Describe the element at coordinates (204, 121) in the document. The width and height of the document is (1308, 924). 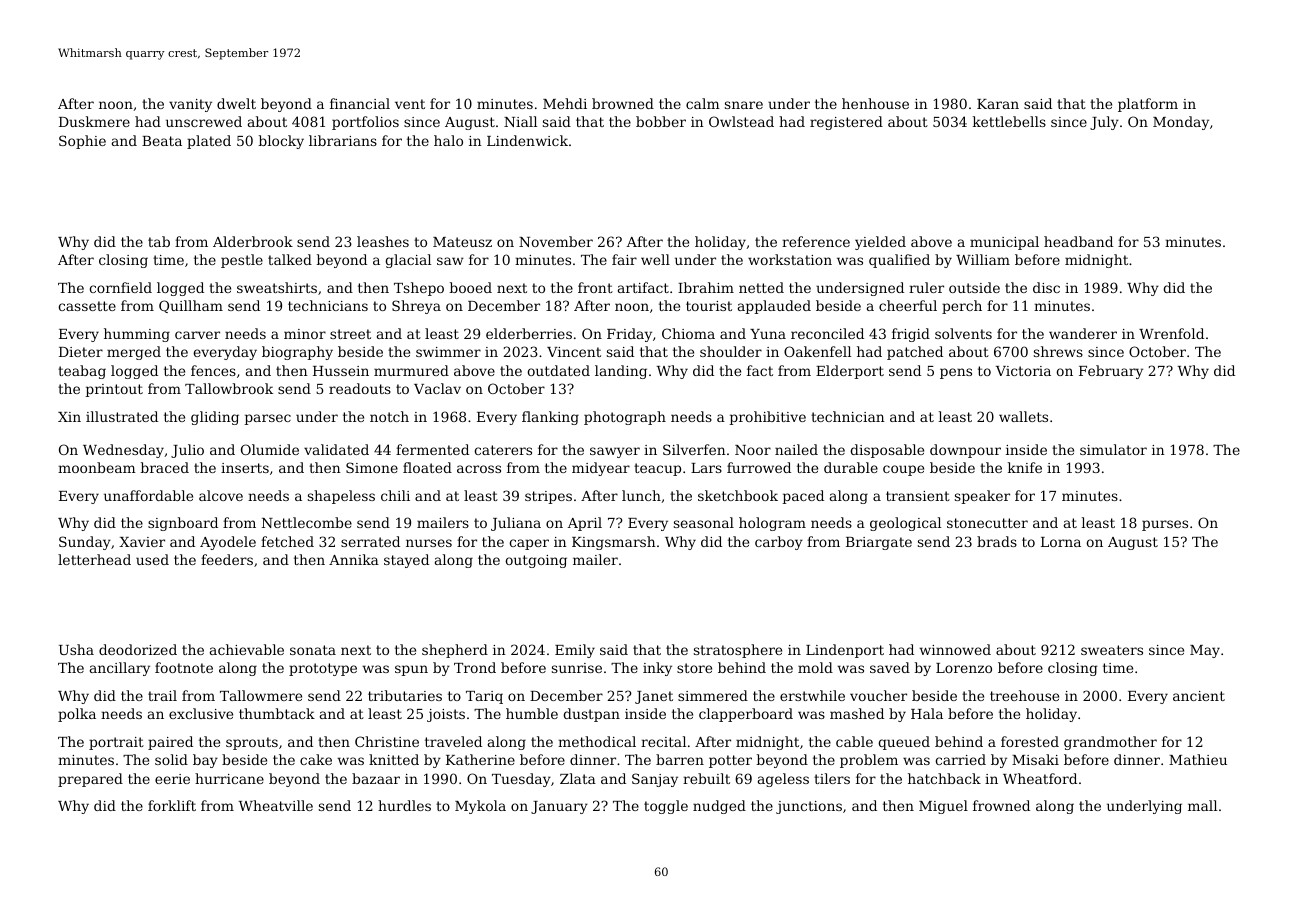
I see `unscrewed` at that location.
